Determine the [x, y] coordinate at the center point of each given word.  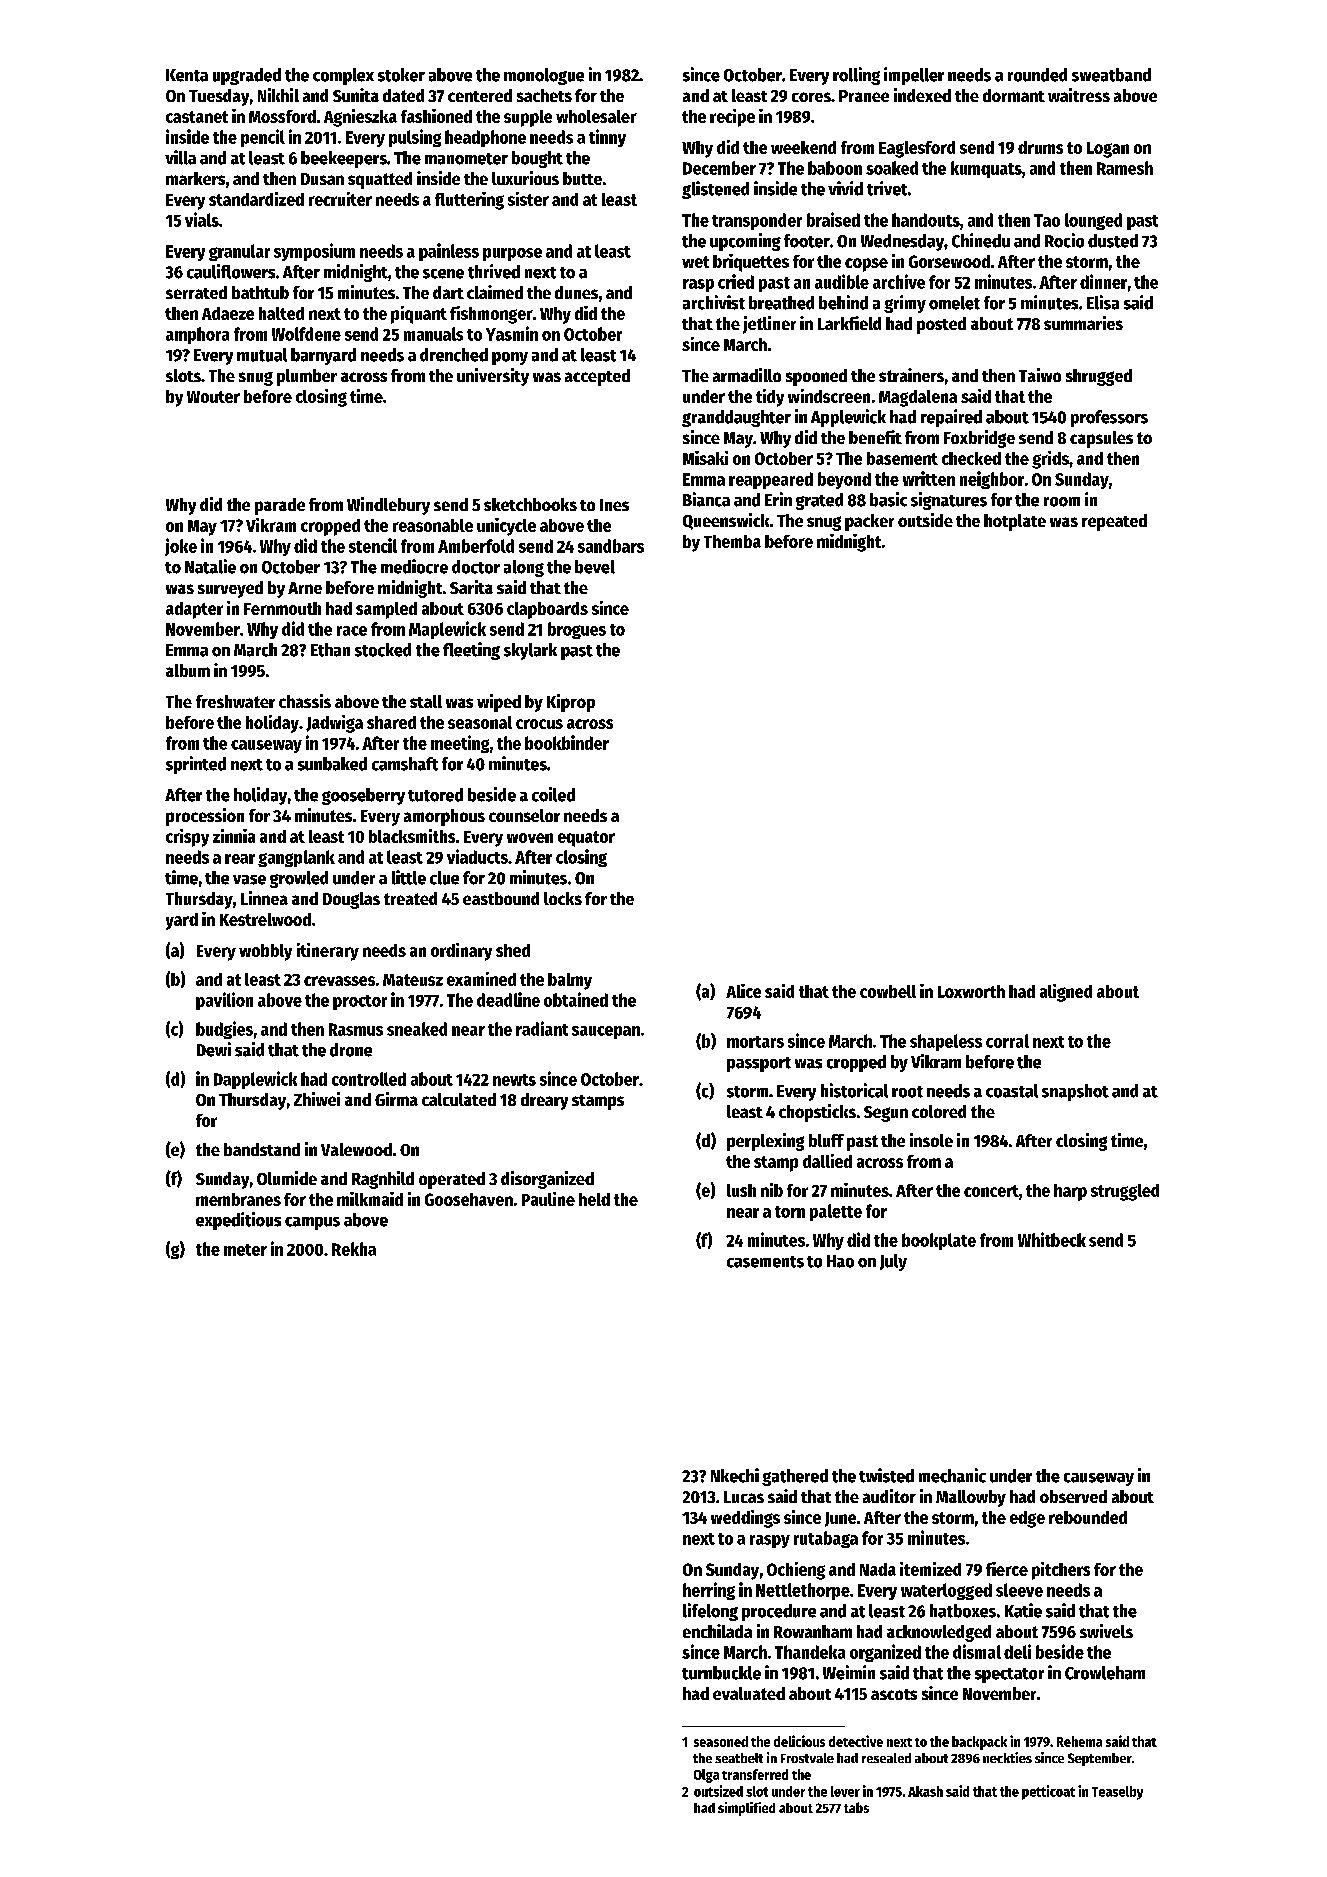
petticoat [1048, 1792]
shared [391, 722]
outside [925, 520]
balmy [570, 981]
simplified [746, 1809]
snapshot [1075, 1092]
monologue [544, 76]
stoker [401, 75]
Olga [706, 1776]
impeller [914, 76]
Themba [732, 541]
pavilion [224, 1001]
